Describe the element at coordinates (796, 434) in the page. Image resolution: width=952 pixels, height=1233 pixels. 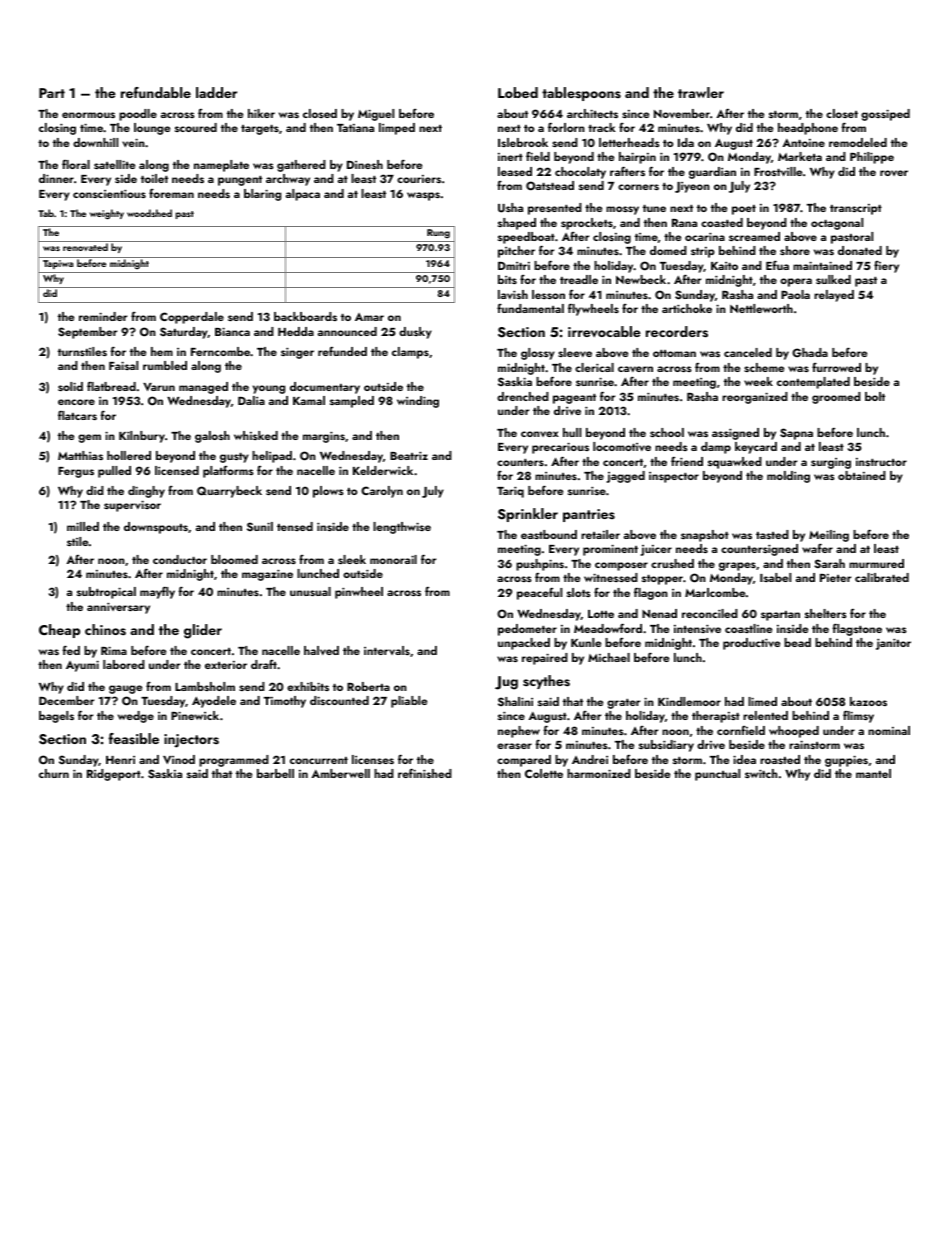
I see `Sapna` at that location.
